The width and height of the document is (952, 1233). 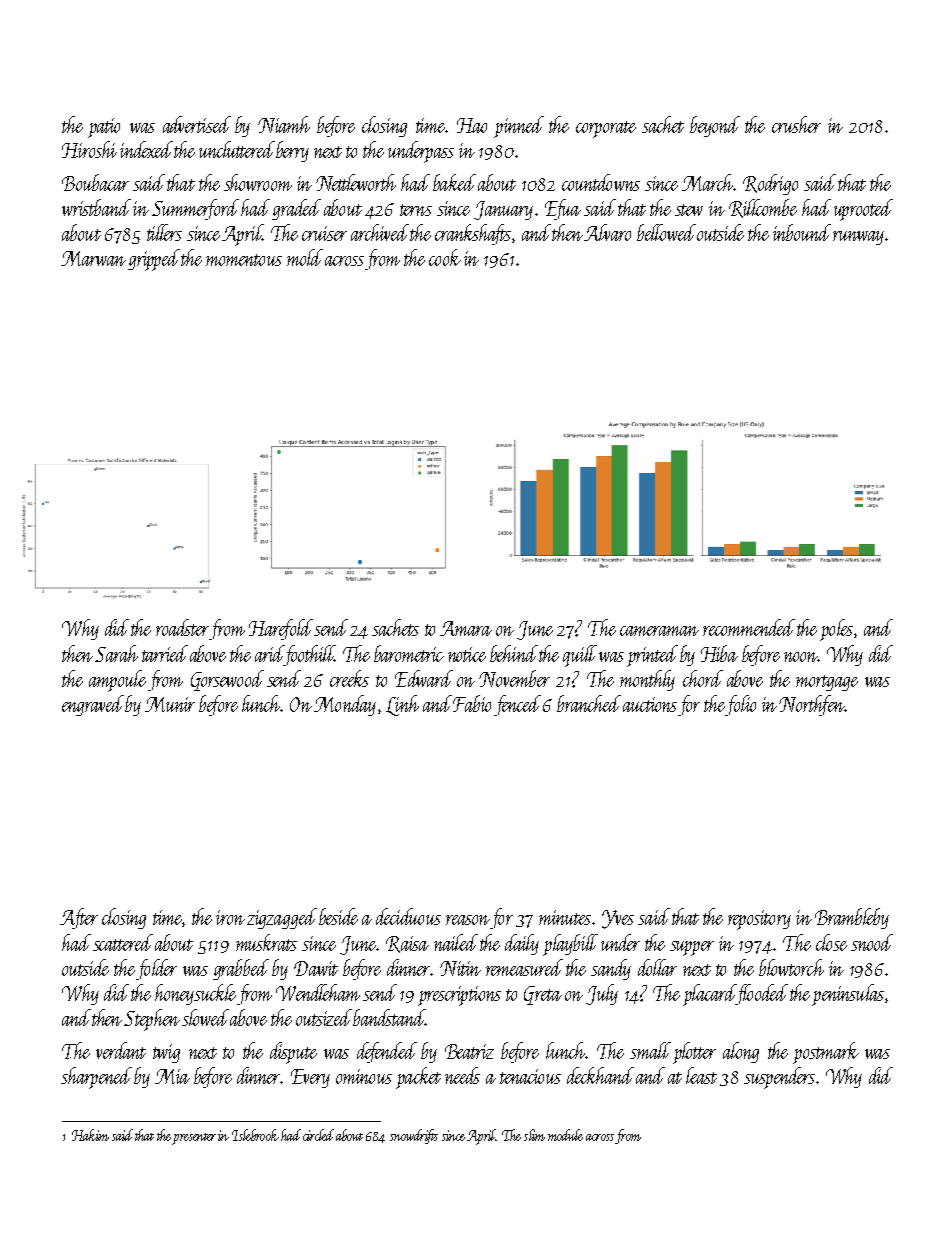 What do you see at coordinates (182, 627) in the document?
I see `roadster` at bounding box center [182, 627].
